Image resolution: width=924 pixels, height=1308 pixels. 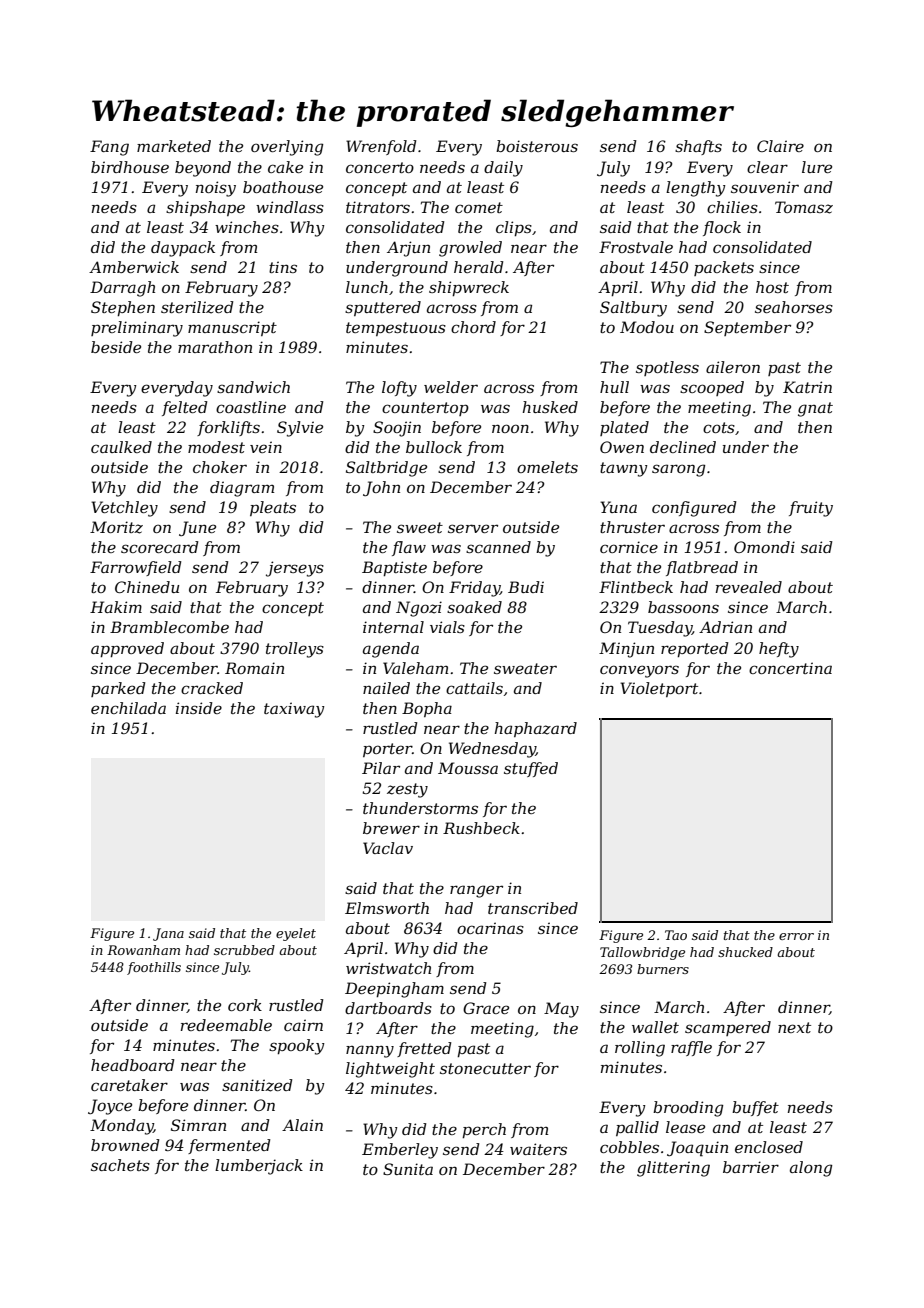 I want to click on foothills, so click(x=154, y=968).
